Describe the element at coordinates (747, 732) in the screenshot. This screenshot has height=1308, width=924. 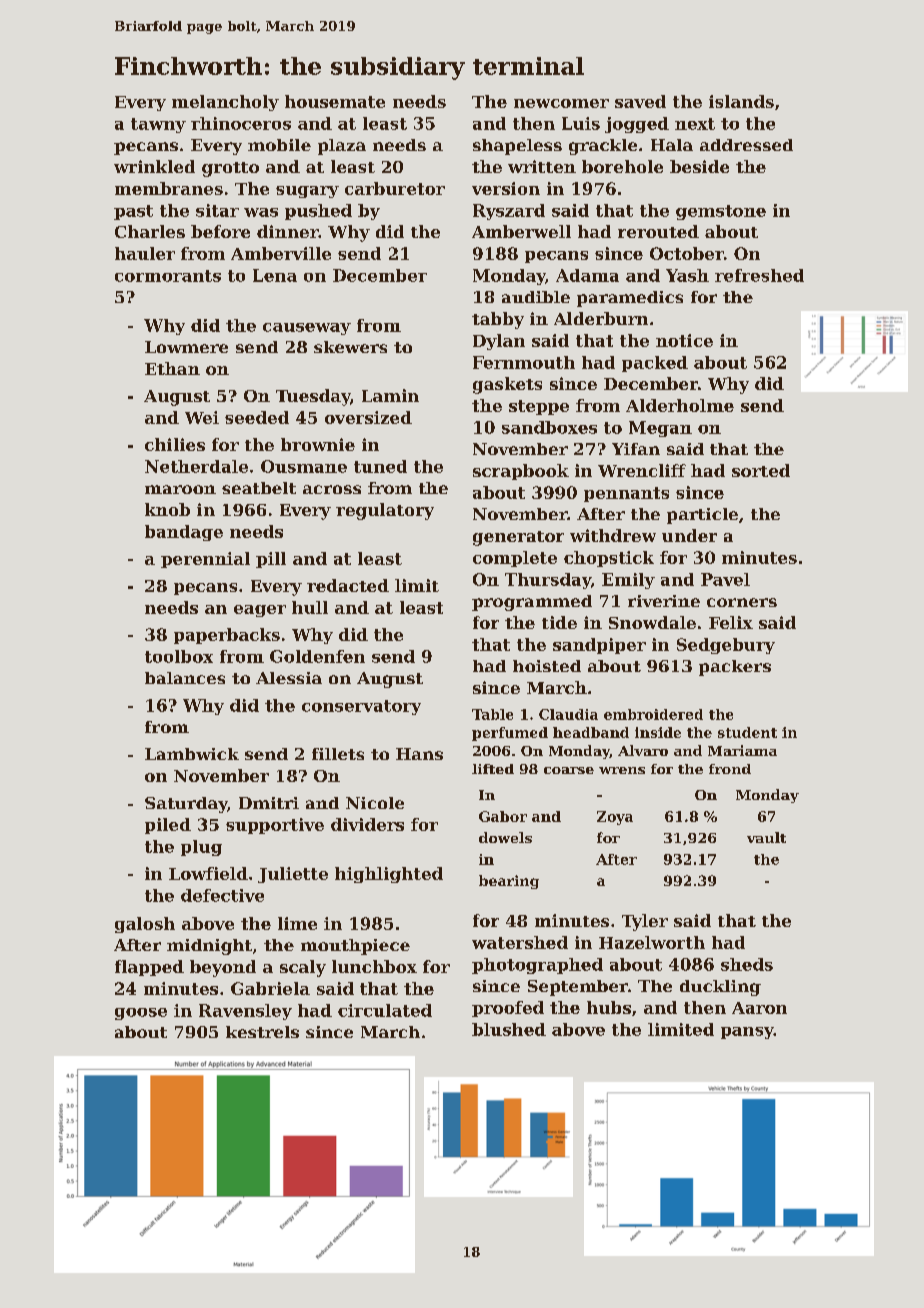
I see `student` at that location.
